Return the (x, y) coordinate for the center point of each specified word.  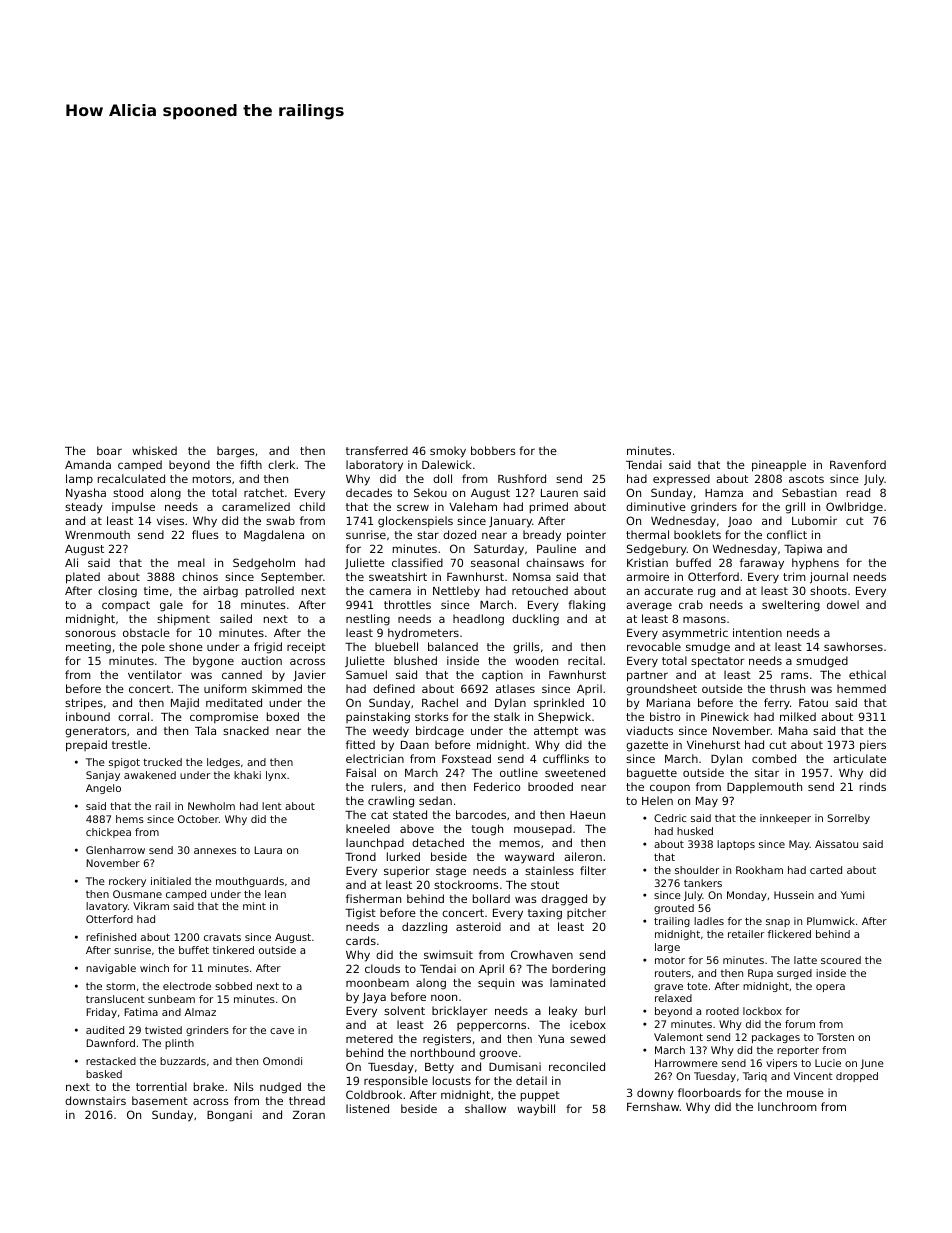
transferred (377, 450)
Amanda (88, 464)
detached (438, 842)
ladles (709, 921)
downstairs (95, 1100)
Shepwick (564, 718)
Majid (185, 703)
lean (275, 894)
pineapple (779, 466)
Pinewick (725, 716)
